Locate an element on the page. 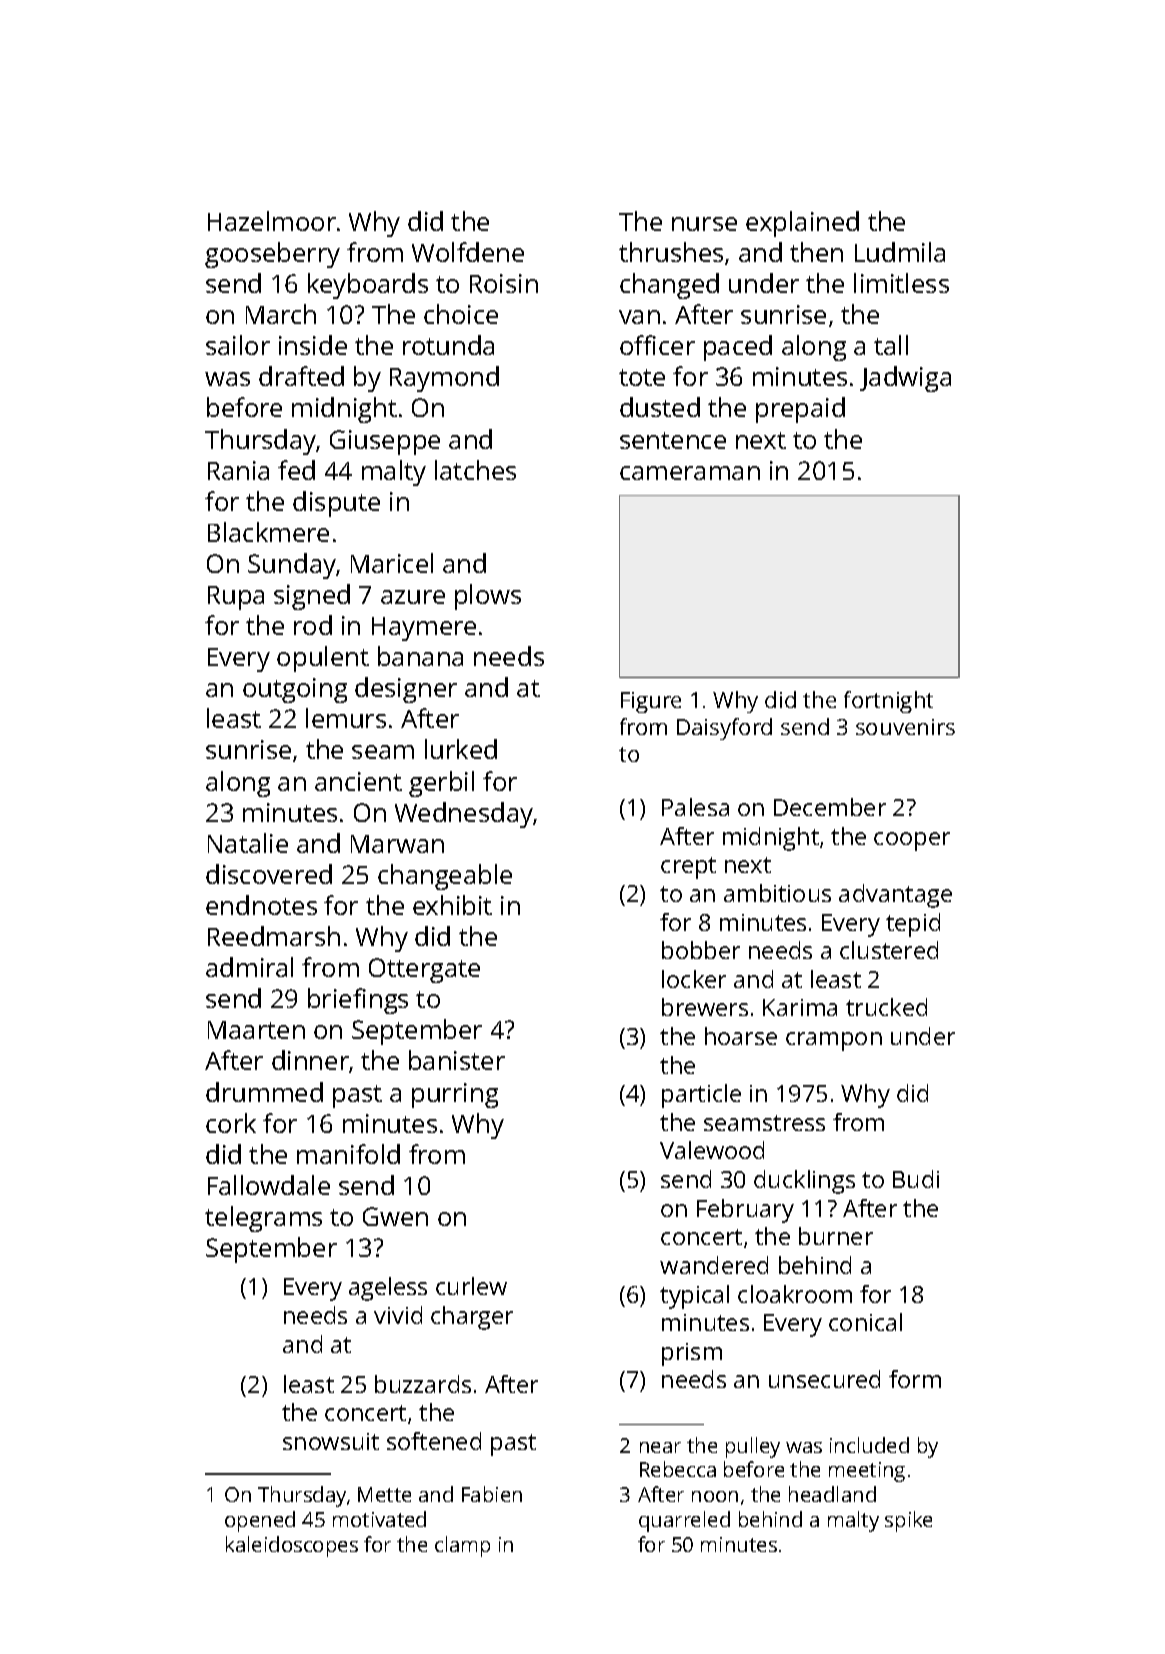  nurse is located at coordinates (704, 224).
